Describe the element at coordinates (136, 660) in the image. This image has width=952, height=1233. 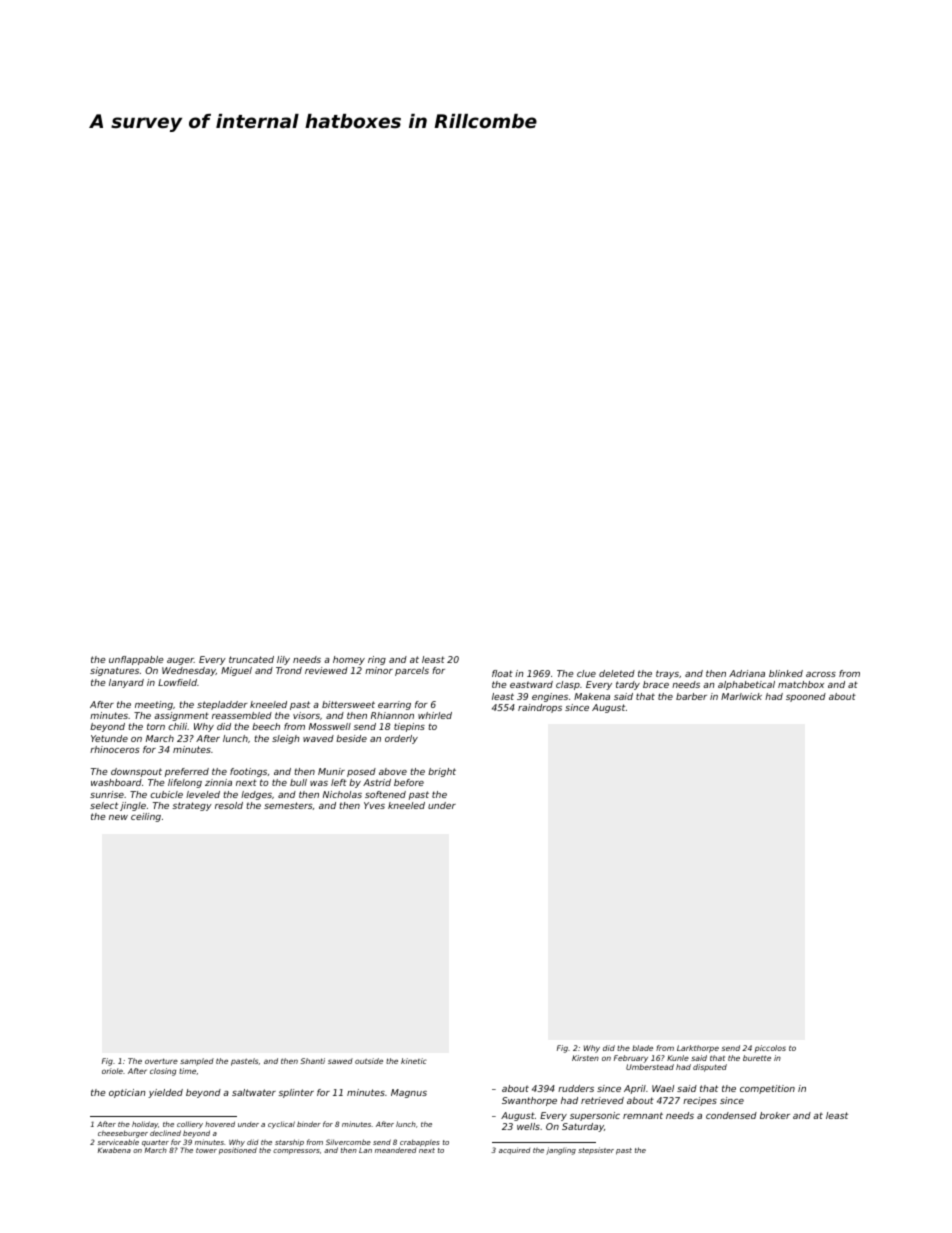
I see `unflappable` at that location.
